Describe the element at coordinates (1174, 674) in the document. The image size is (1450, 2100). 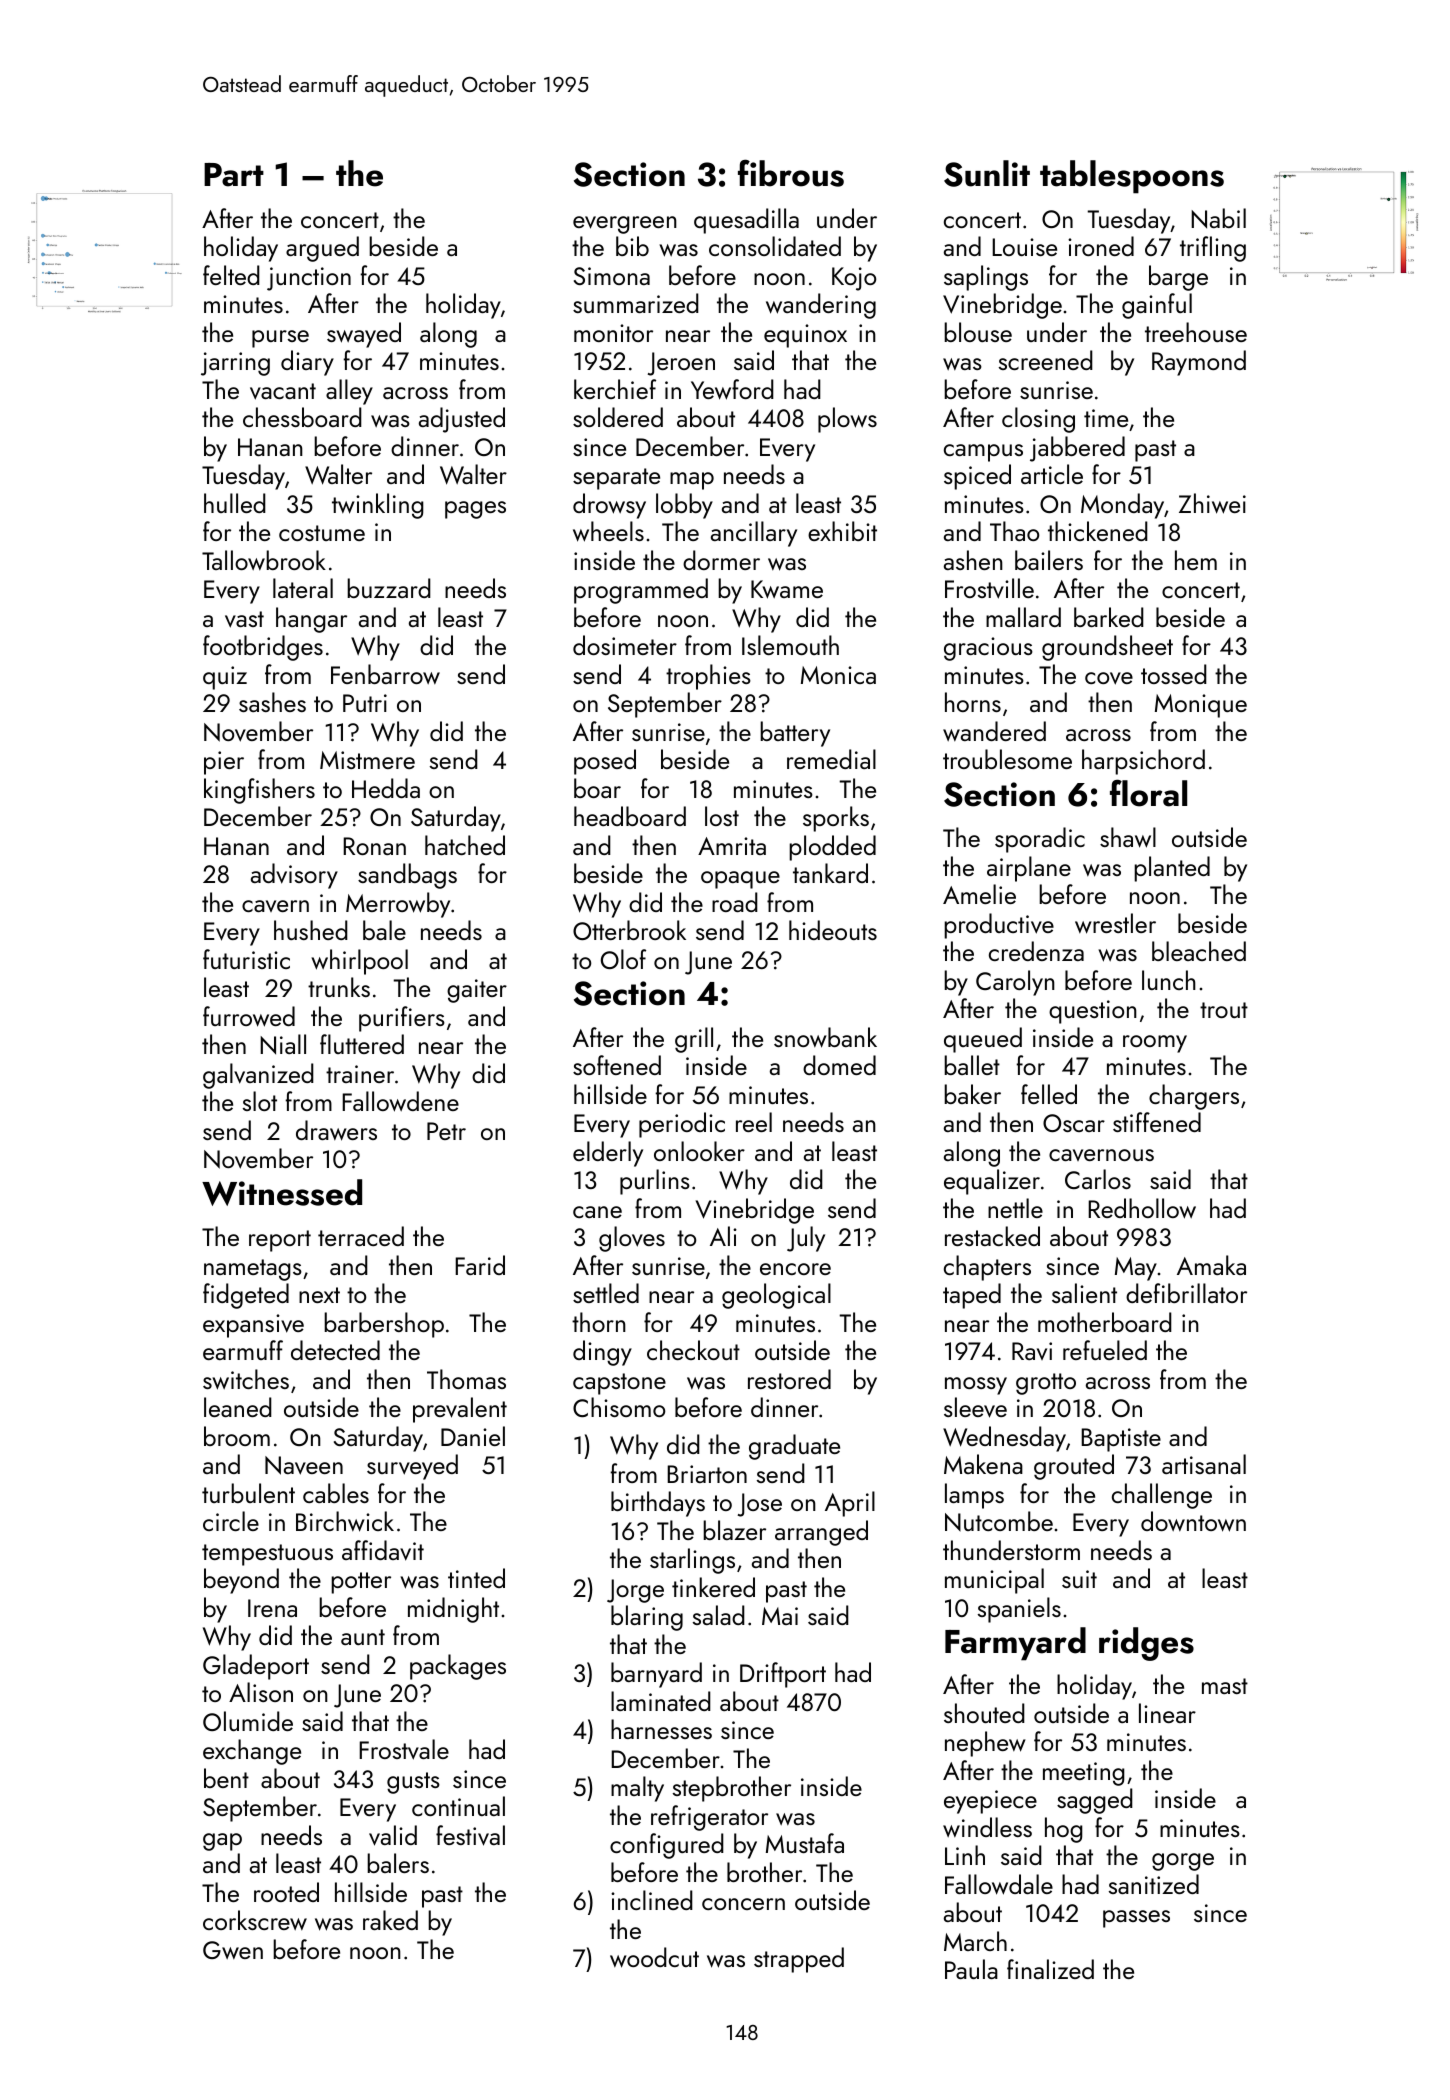
I see `tossed` at that location.
